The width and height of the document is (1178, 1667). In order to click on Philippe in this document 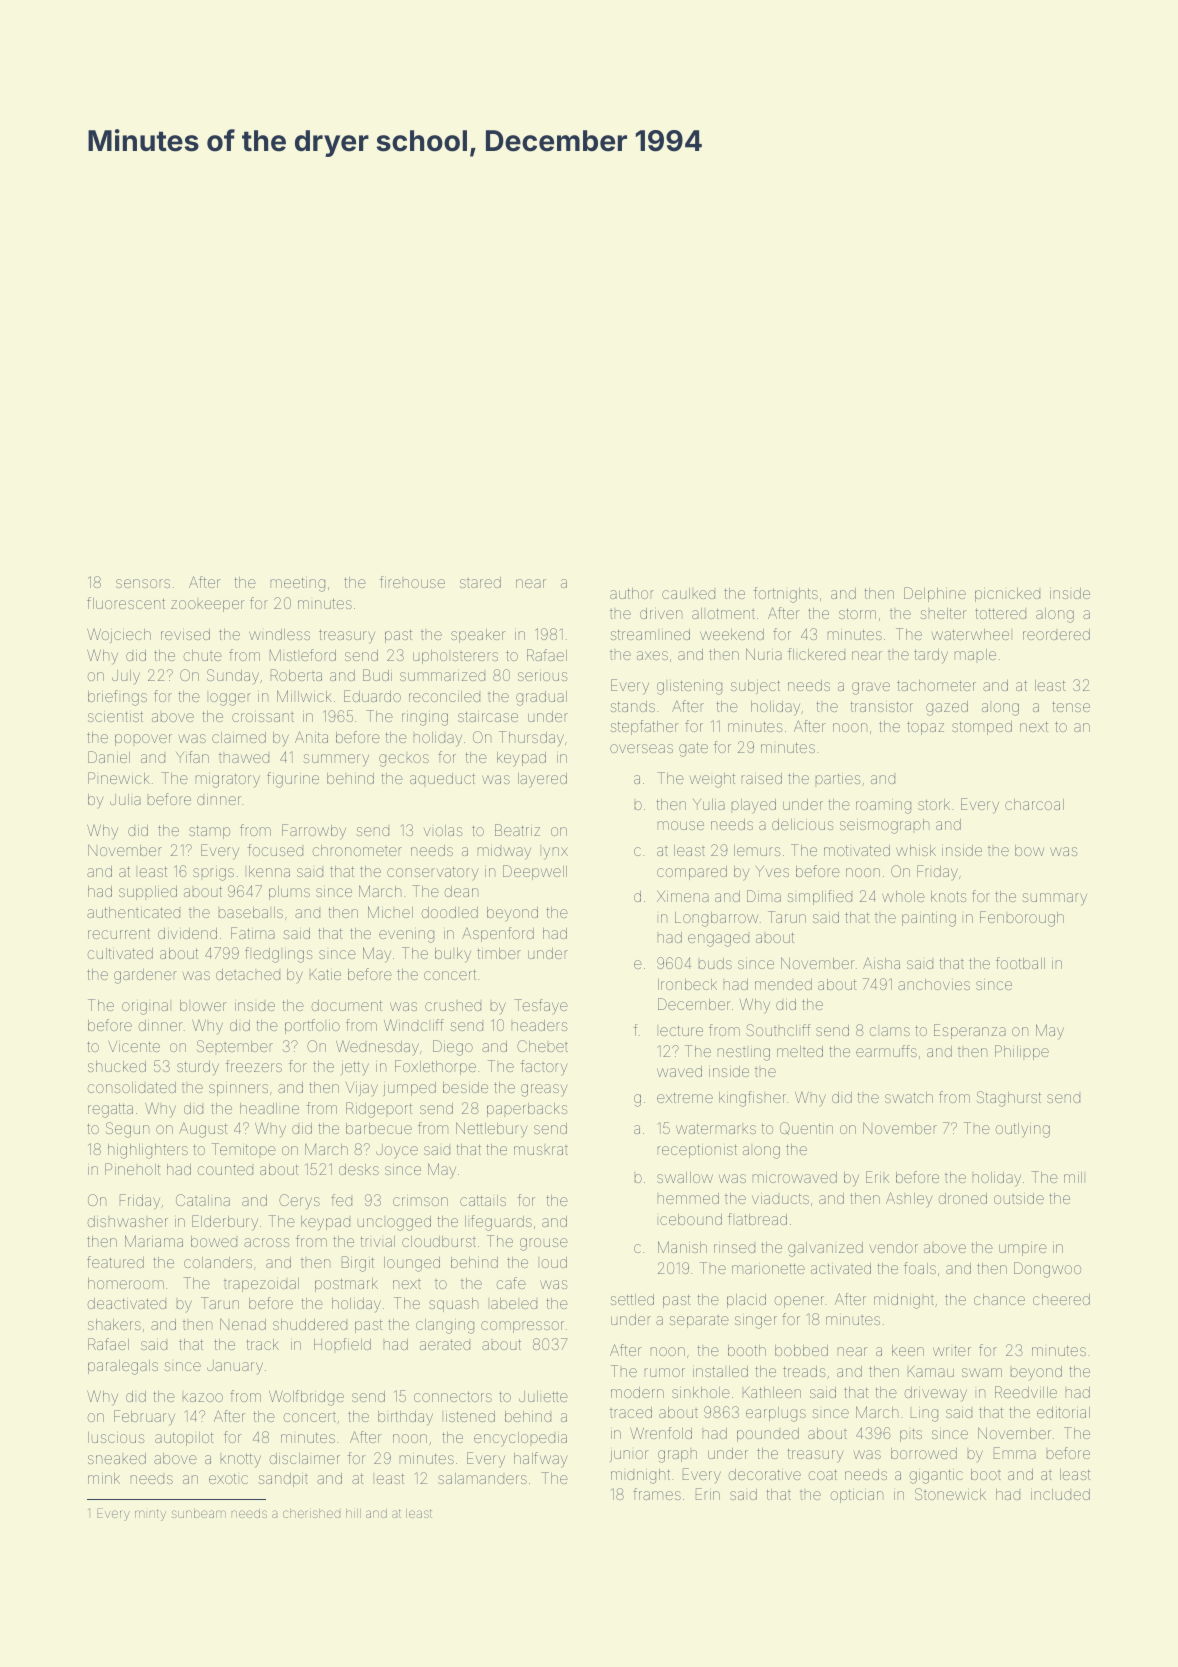, I will do `click(1022, 1052)`.
